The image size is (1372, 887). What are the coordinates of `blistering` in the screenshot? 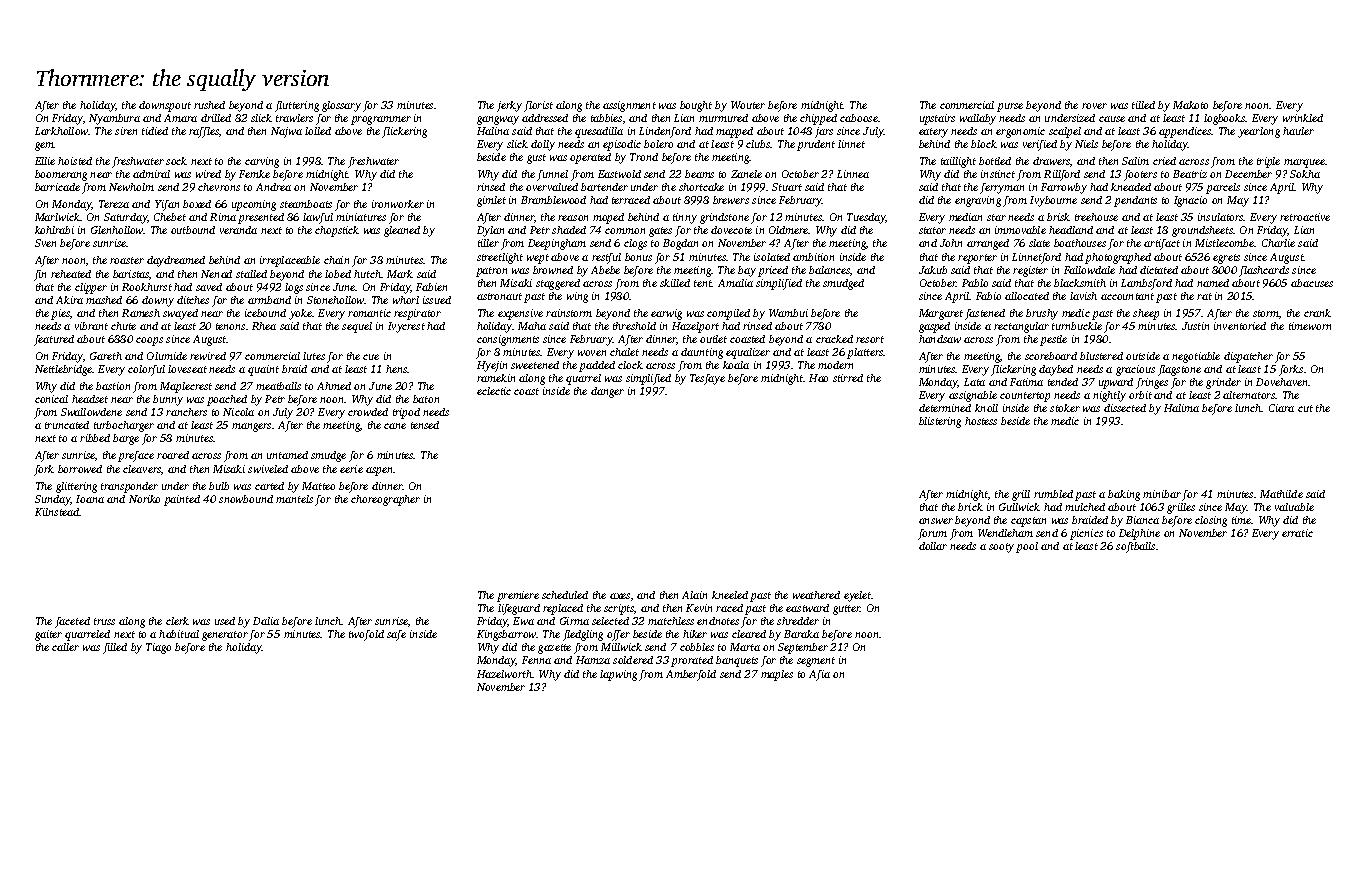 It's located at (940, 422).
